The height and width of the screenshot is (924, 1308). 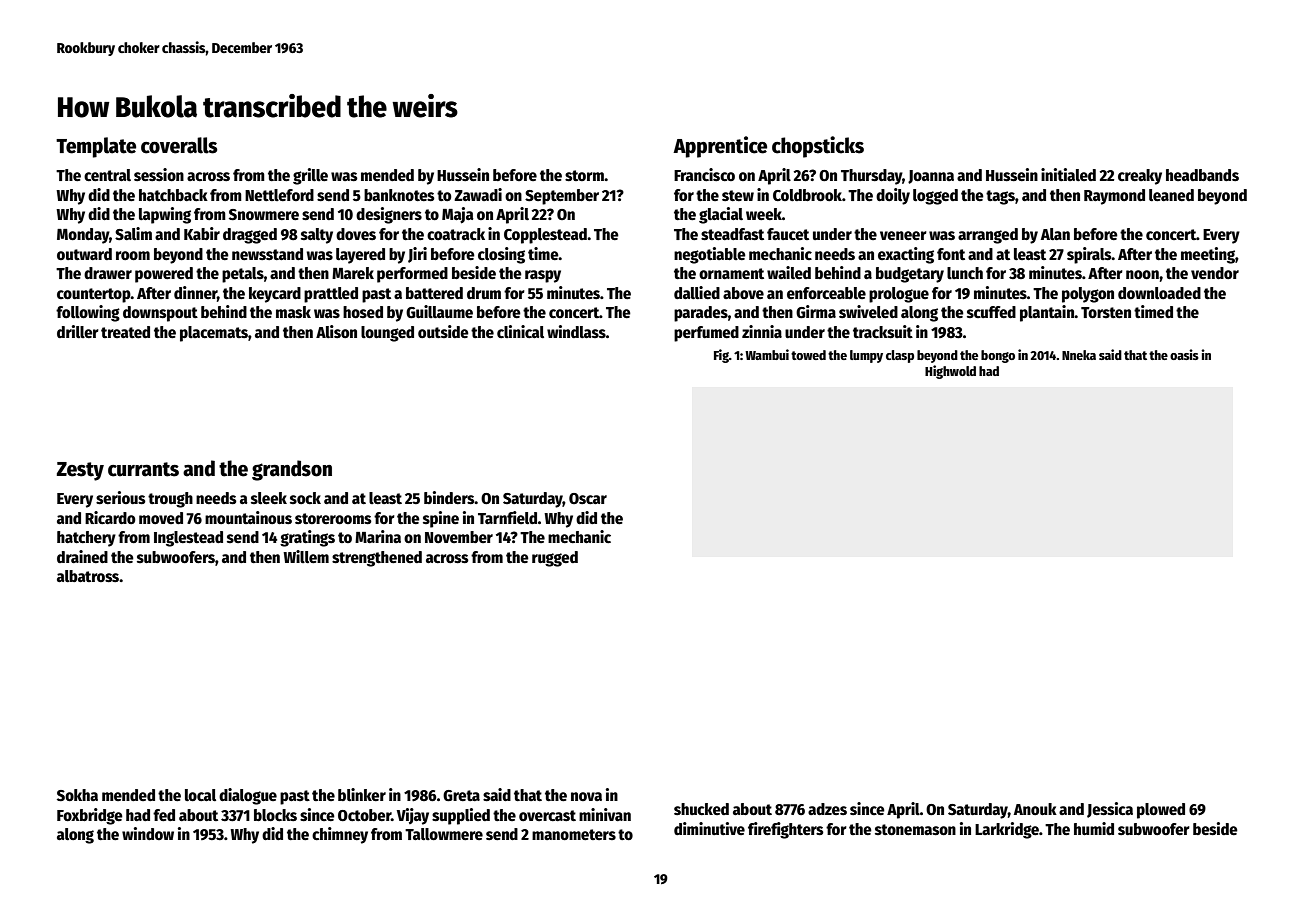 What do you see at coordinates (179, 145) in the screenshot?
I see `coveralls` at bounding box center [179, 145].
